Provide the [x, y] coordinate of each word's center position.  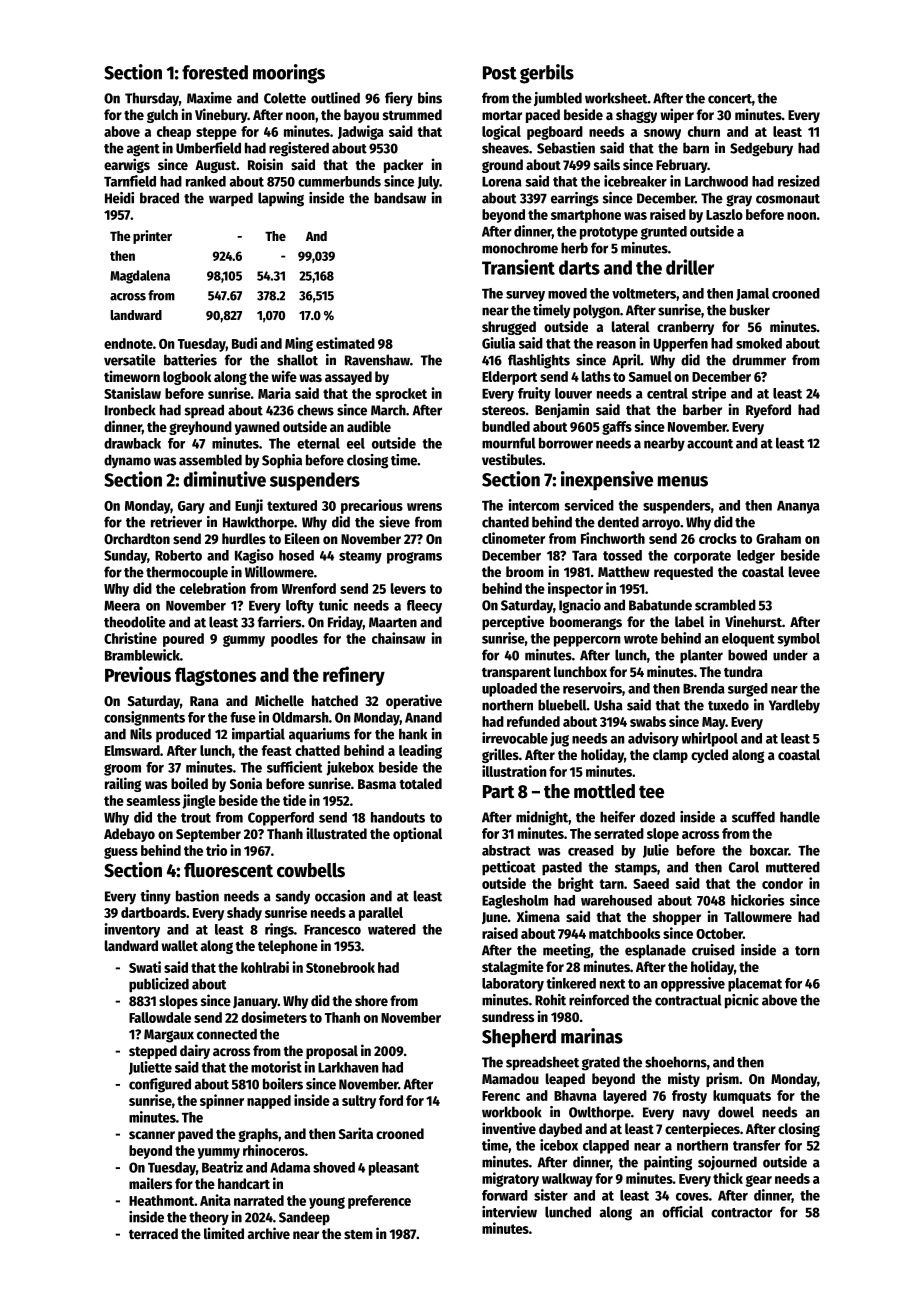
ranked [206, 181]
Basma [377, 784]
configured [160, 1085]
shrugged [509, 328]
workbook [512, 1112]
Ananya [798, 507]
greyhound [200, 428]
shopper [677, 918]
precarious [372, 506]
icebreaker [635, 181]
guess [121, 853]
